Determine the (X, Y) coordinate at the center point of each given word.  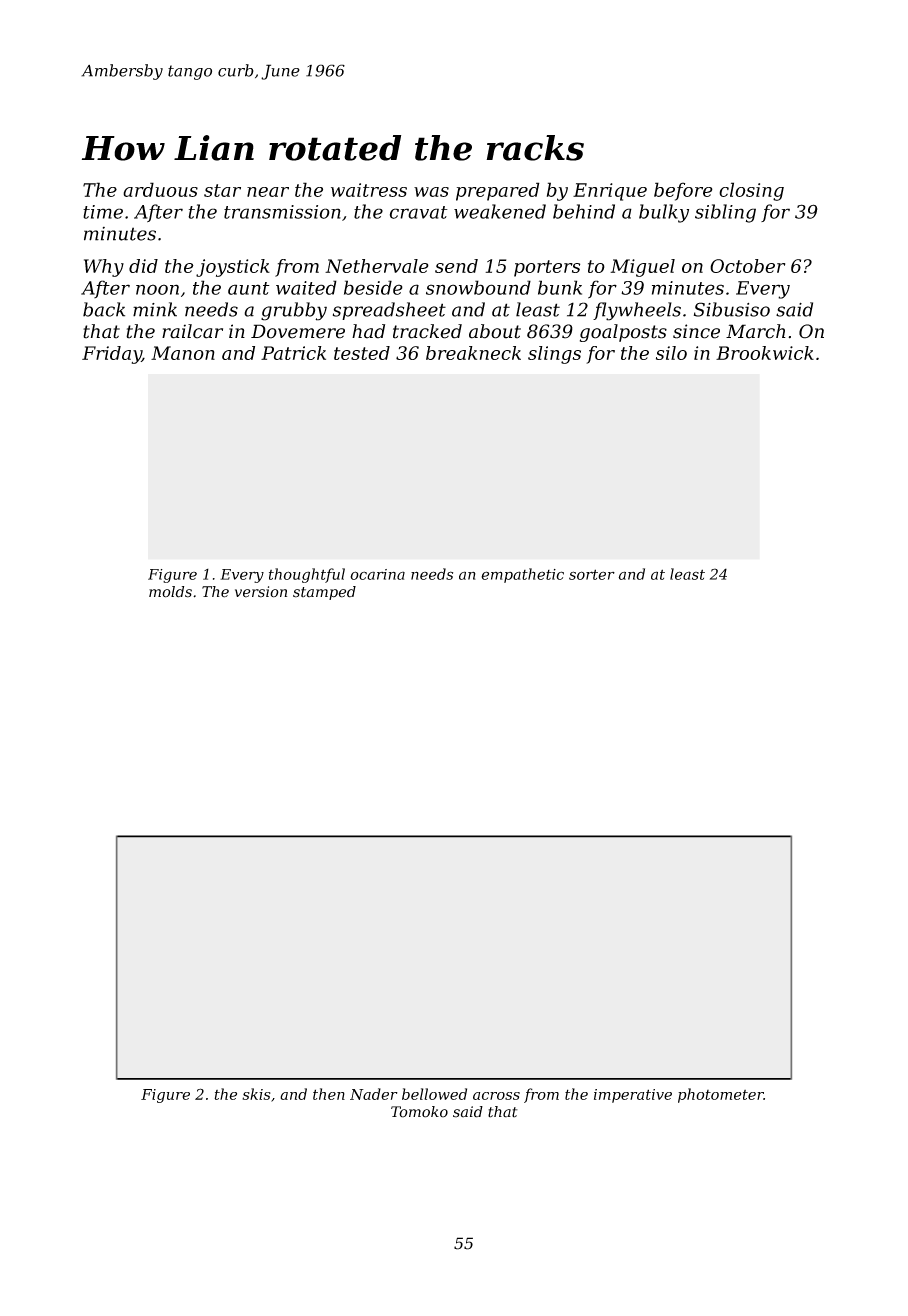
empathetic (522, 575)
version (261, 592)
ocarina (377, 574)
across (496, 1096)
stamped (324, 593)
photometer (721, 1095)
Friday (112, 355)
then (329, 1094)
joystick (233, 268)
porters (547, 268)
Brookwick (765, 353)
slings (554, 355)
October (747, 266)
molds (170, 592)
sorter (592, 574)
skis (256, 1094)
